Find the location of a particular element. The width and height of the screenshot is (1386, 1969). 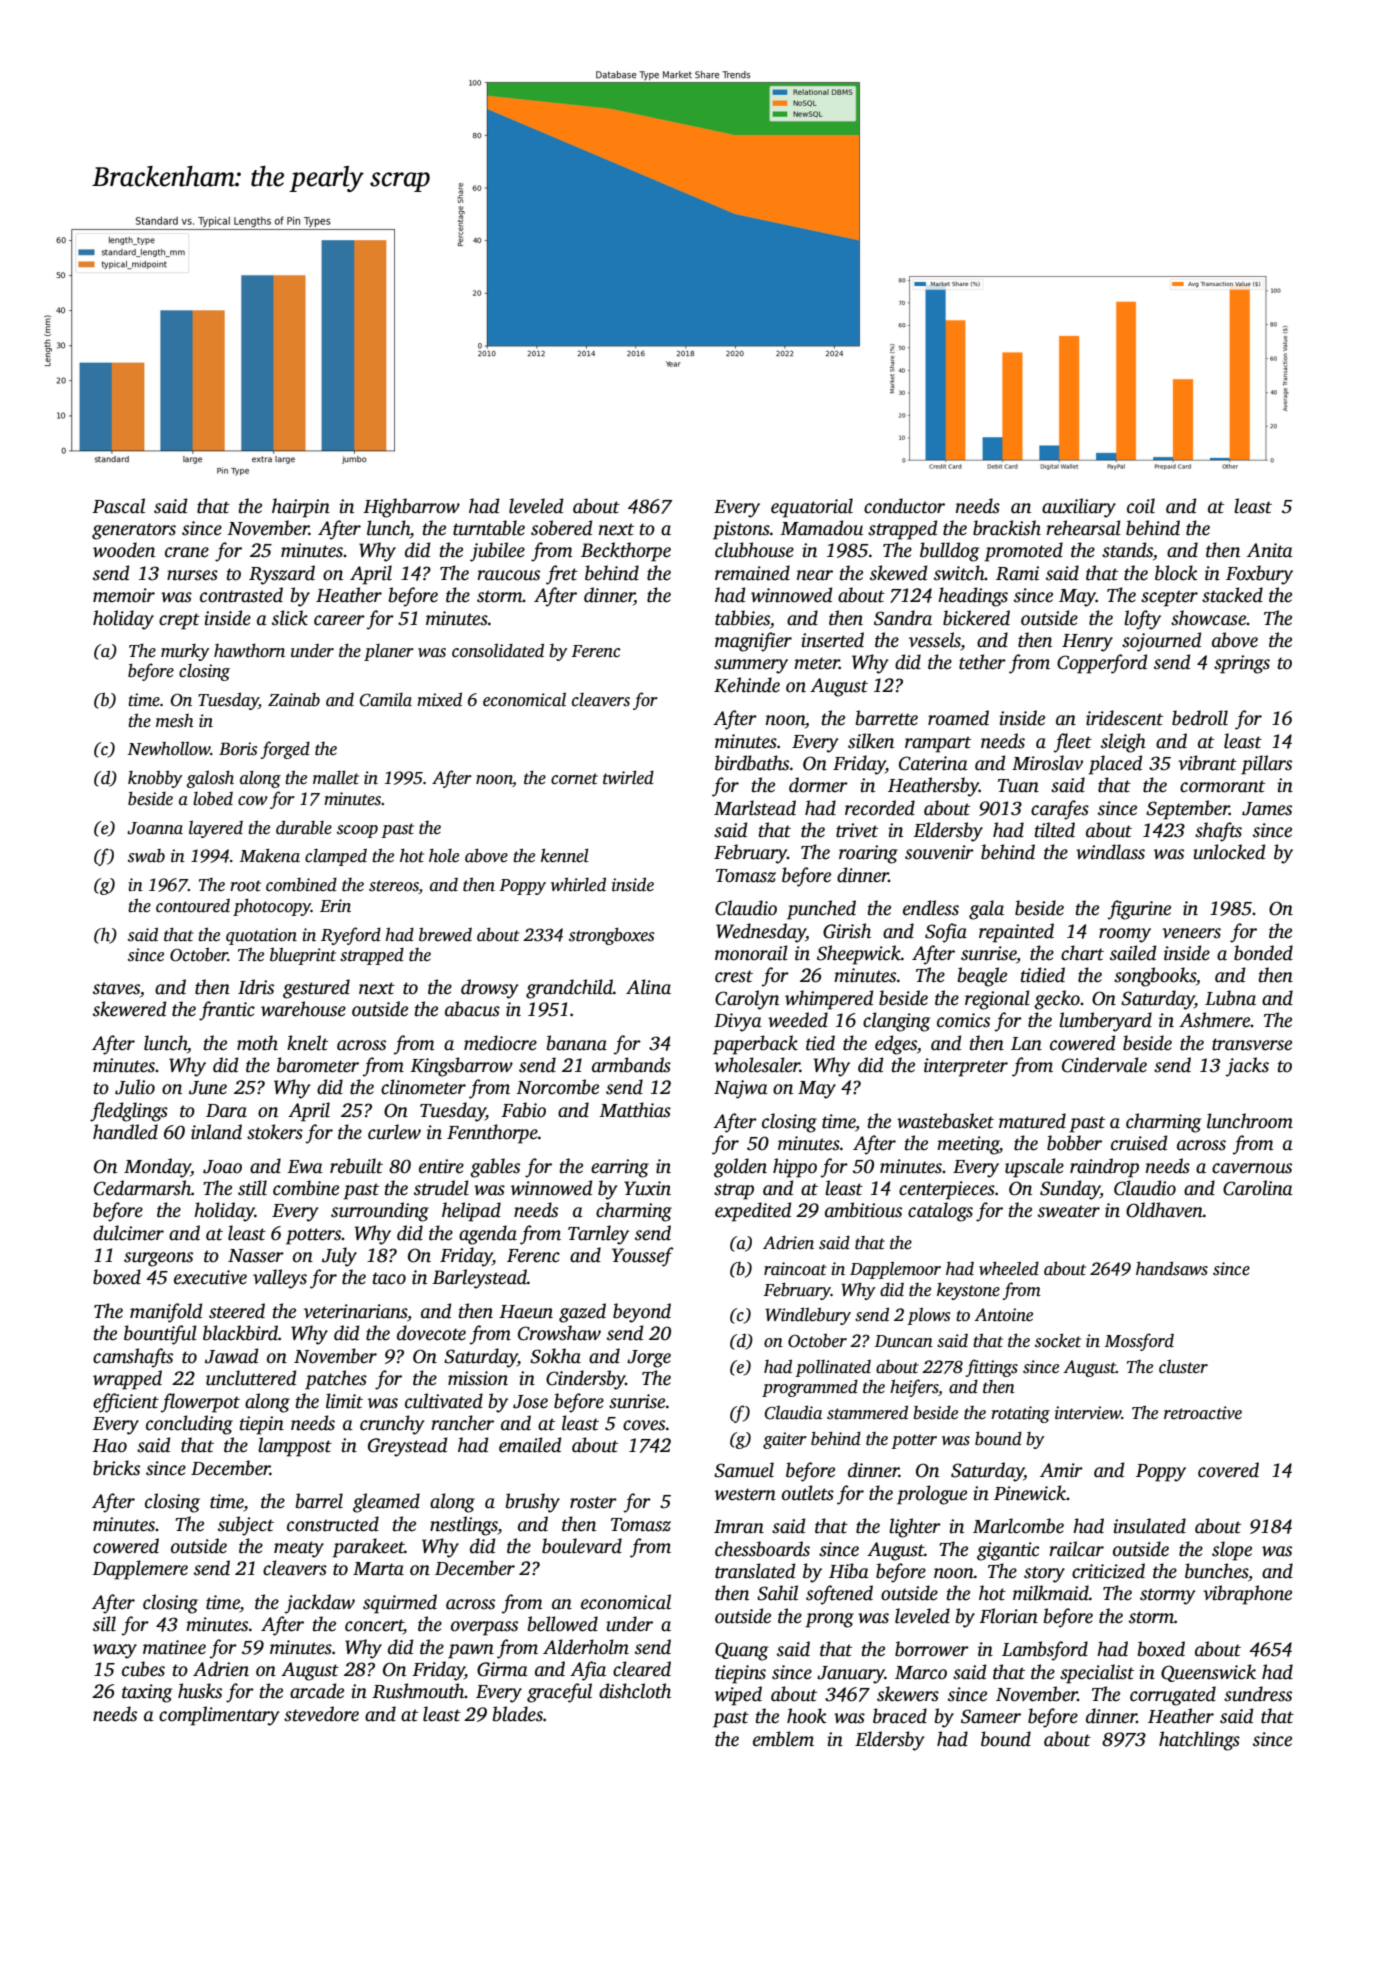

taxing is located at coordinates (147, 1693).
